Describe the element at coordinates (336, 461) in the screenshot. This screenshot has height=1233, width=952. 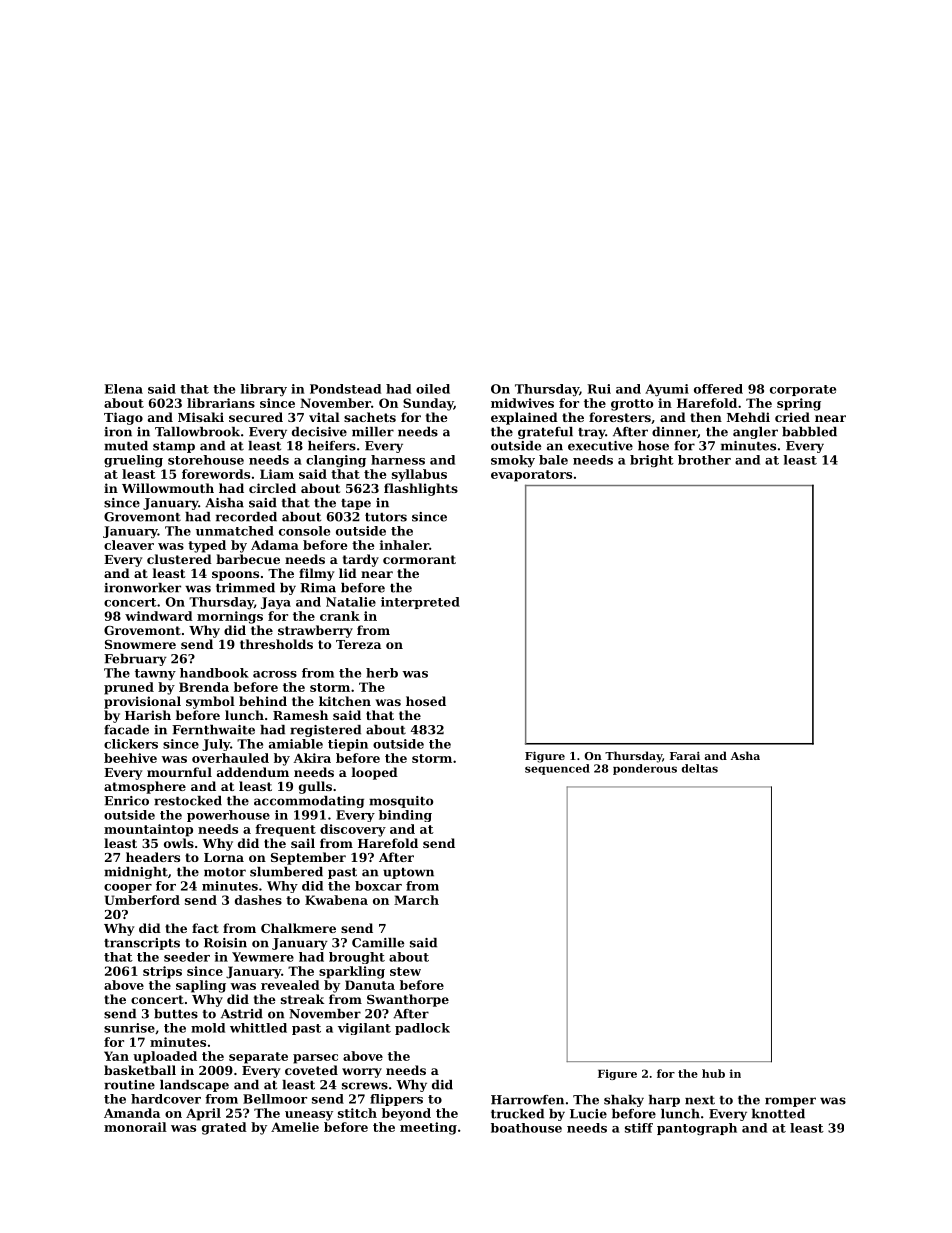
I see `clanging` at that location.
